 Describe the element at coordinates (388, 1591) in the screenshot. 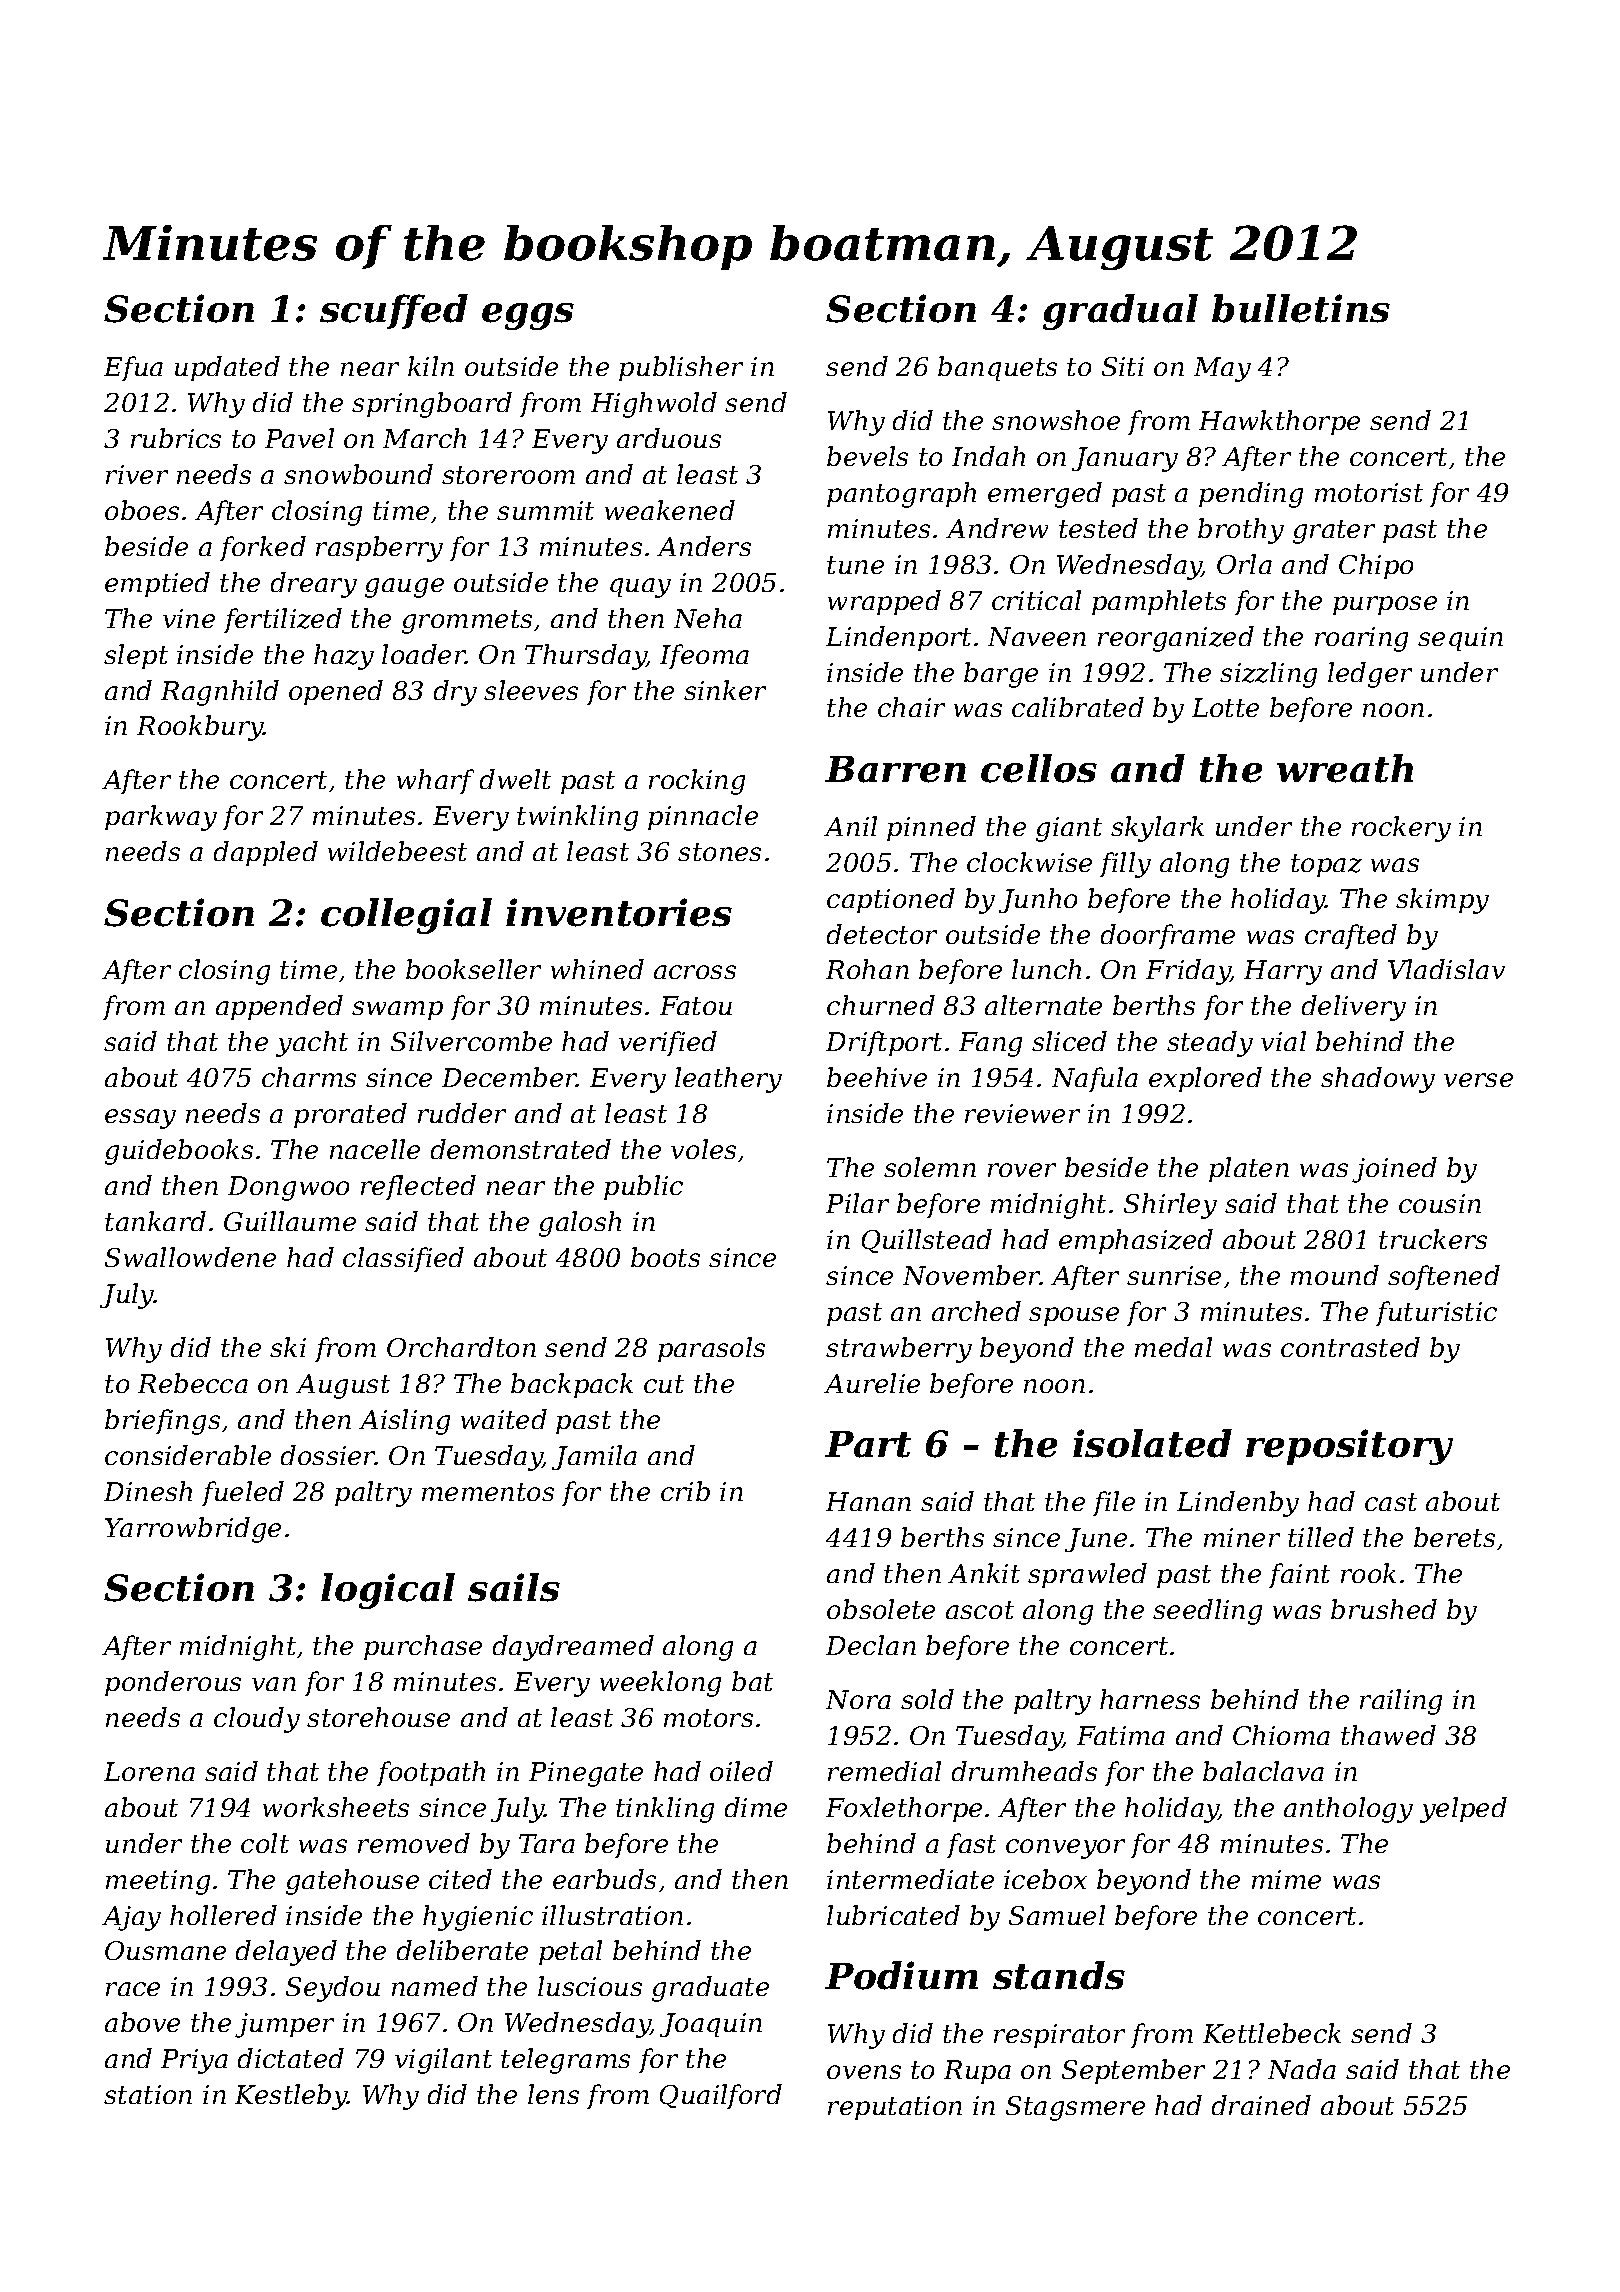

I see `logical` at that location.
